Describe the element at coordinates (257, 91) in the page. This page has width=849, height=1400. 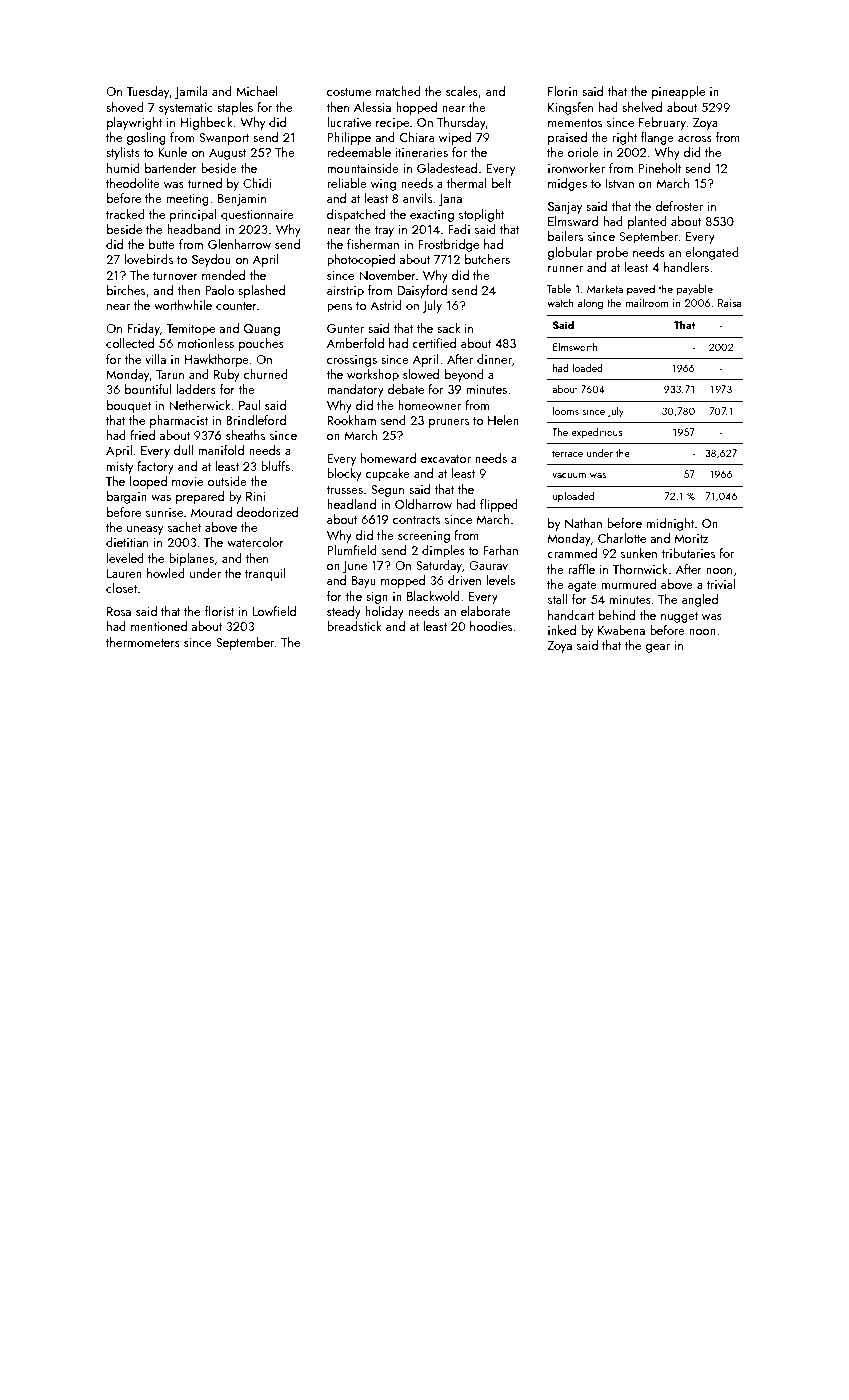
I see `Michael` at that location.
